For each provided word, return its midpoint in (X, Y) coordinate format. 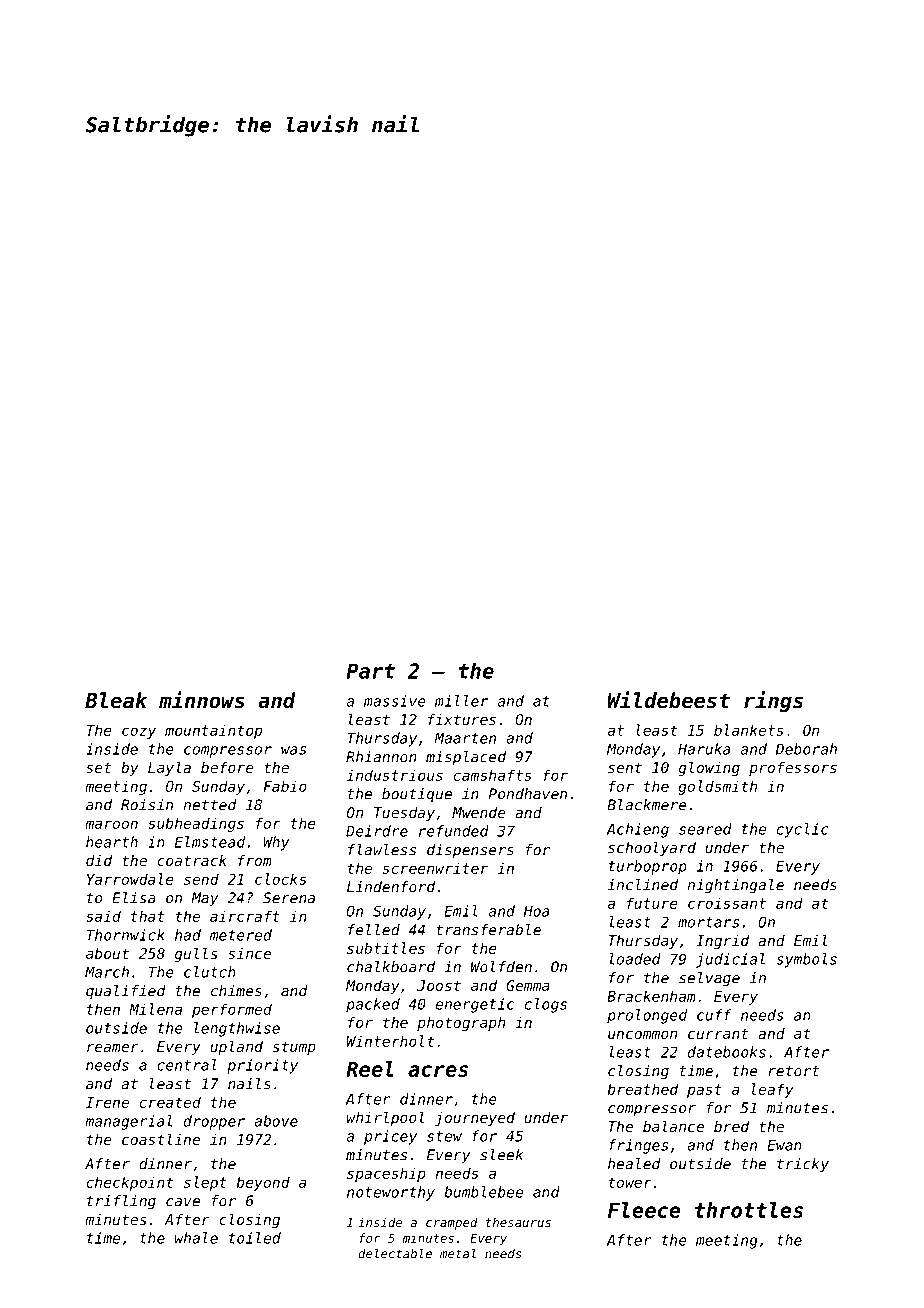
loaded (635, 959)
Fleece (644, 1210)
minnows (202, 700)
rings (773, 701)
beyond (263, 1183)
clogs (546, 1005)
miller (461, 701)
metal (458, 1254)
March (107, 972)
